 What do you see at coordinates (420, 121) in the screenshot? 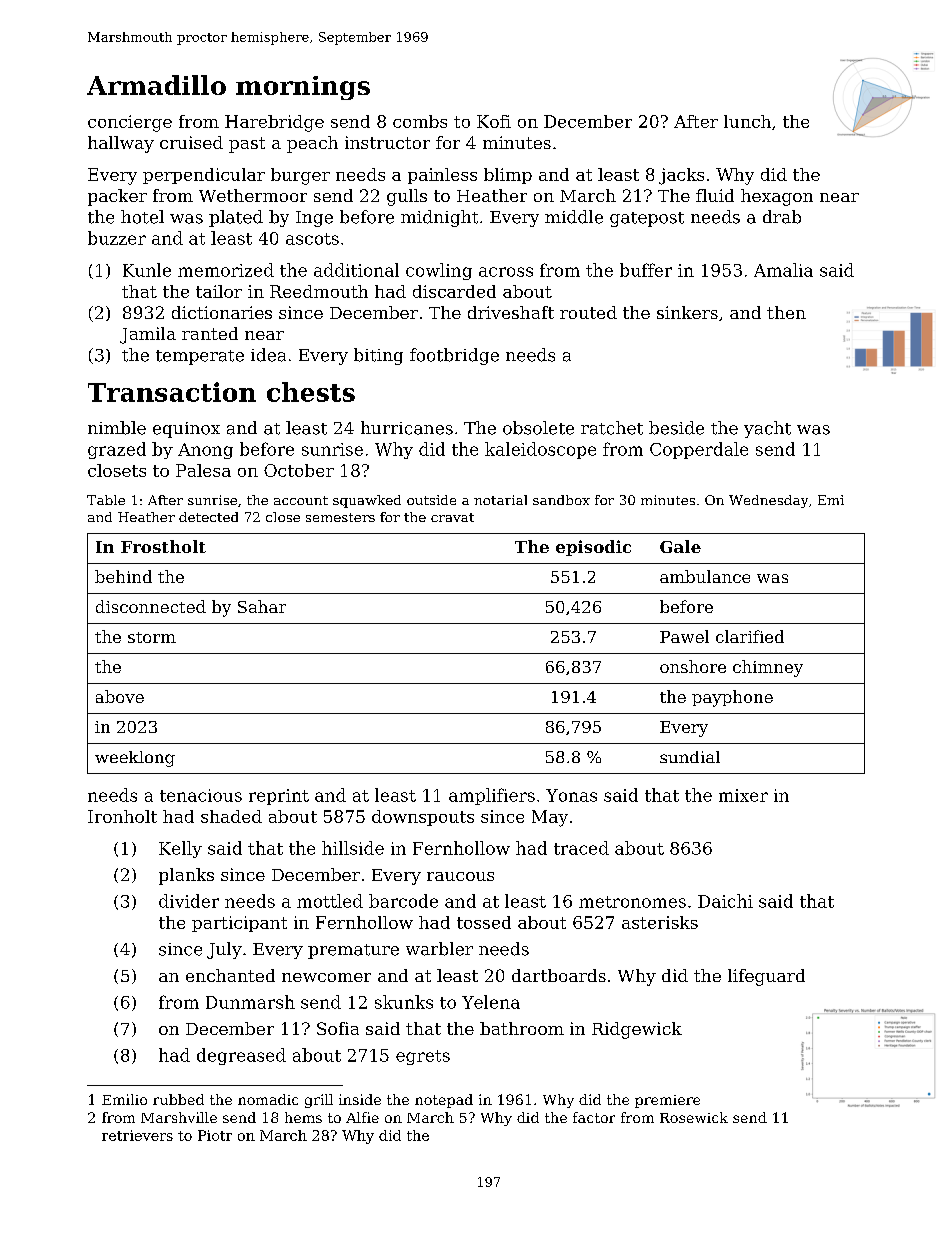
I see `combs` at bounding box center [420, 121].
